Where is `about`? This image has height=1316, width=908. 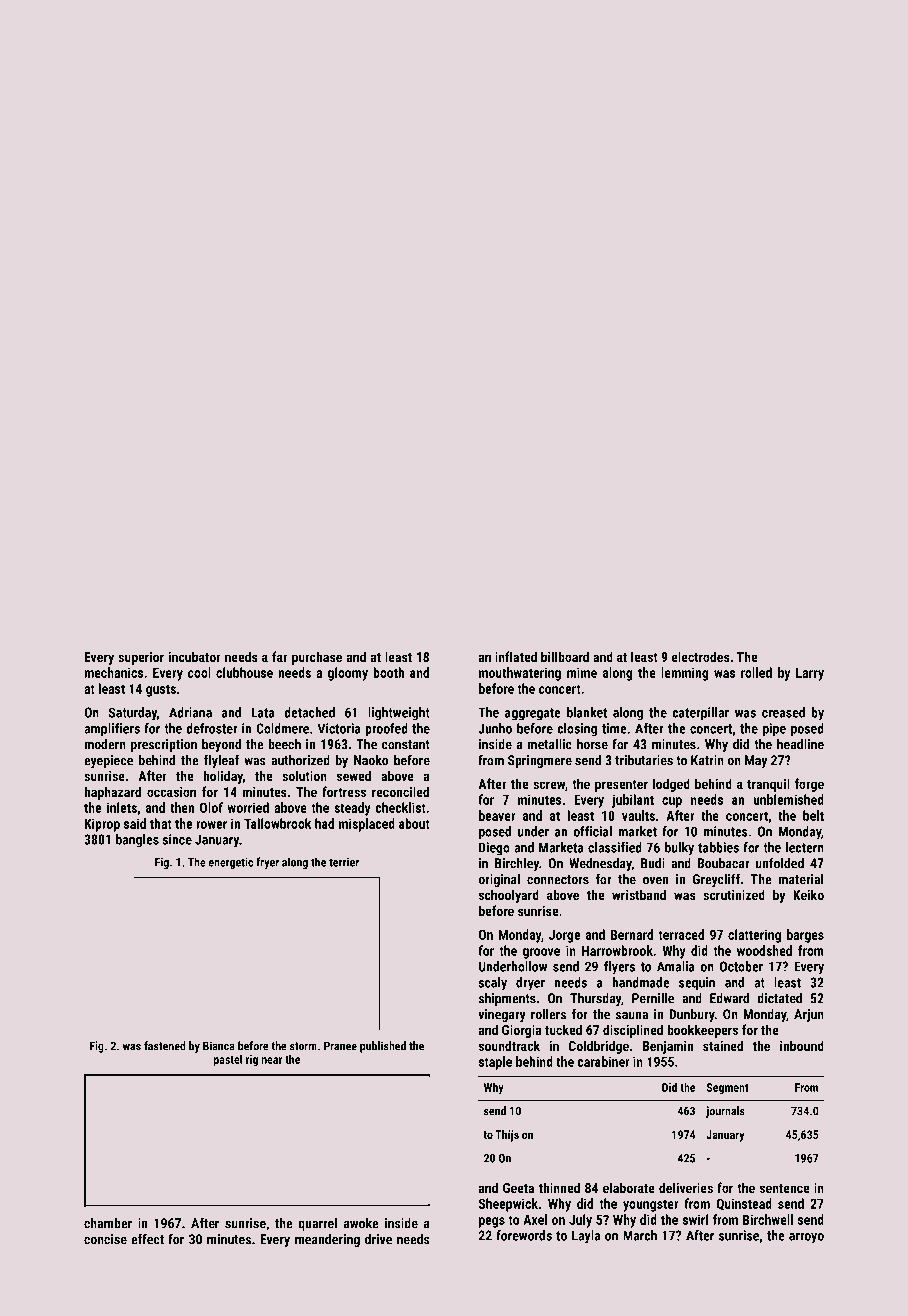
about is located at coordinates (414, 823).
